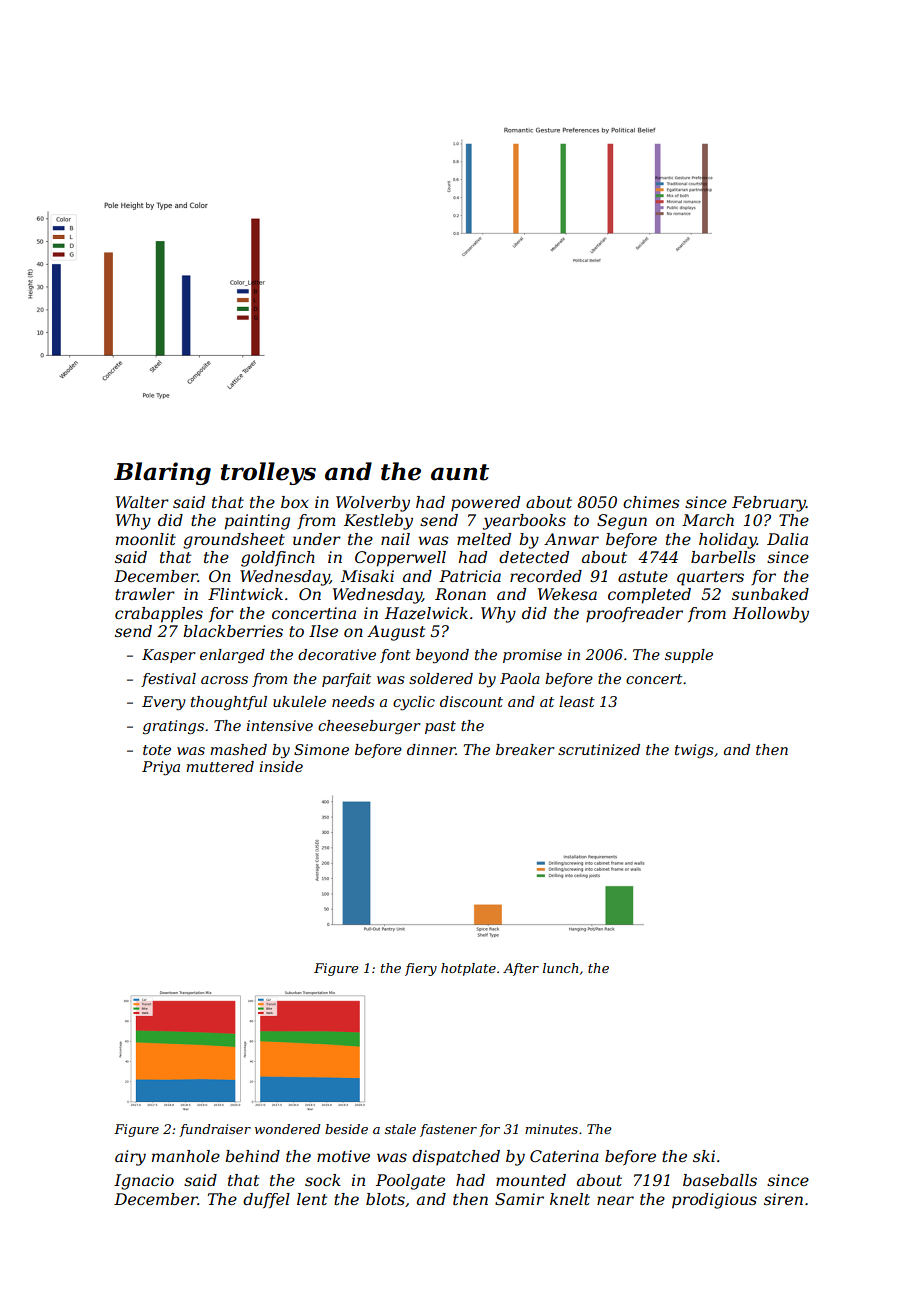 Image resolution: width=924 pixels, height=1308 pixels. Describe the element at coordinates (215, 1130) in the screenshot. I see `fundraiser` at that location.
